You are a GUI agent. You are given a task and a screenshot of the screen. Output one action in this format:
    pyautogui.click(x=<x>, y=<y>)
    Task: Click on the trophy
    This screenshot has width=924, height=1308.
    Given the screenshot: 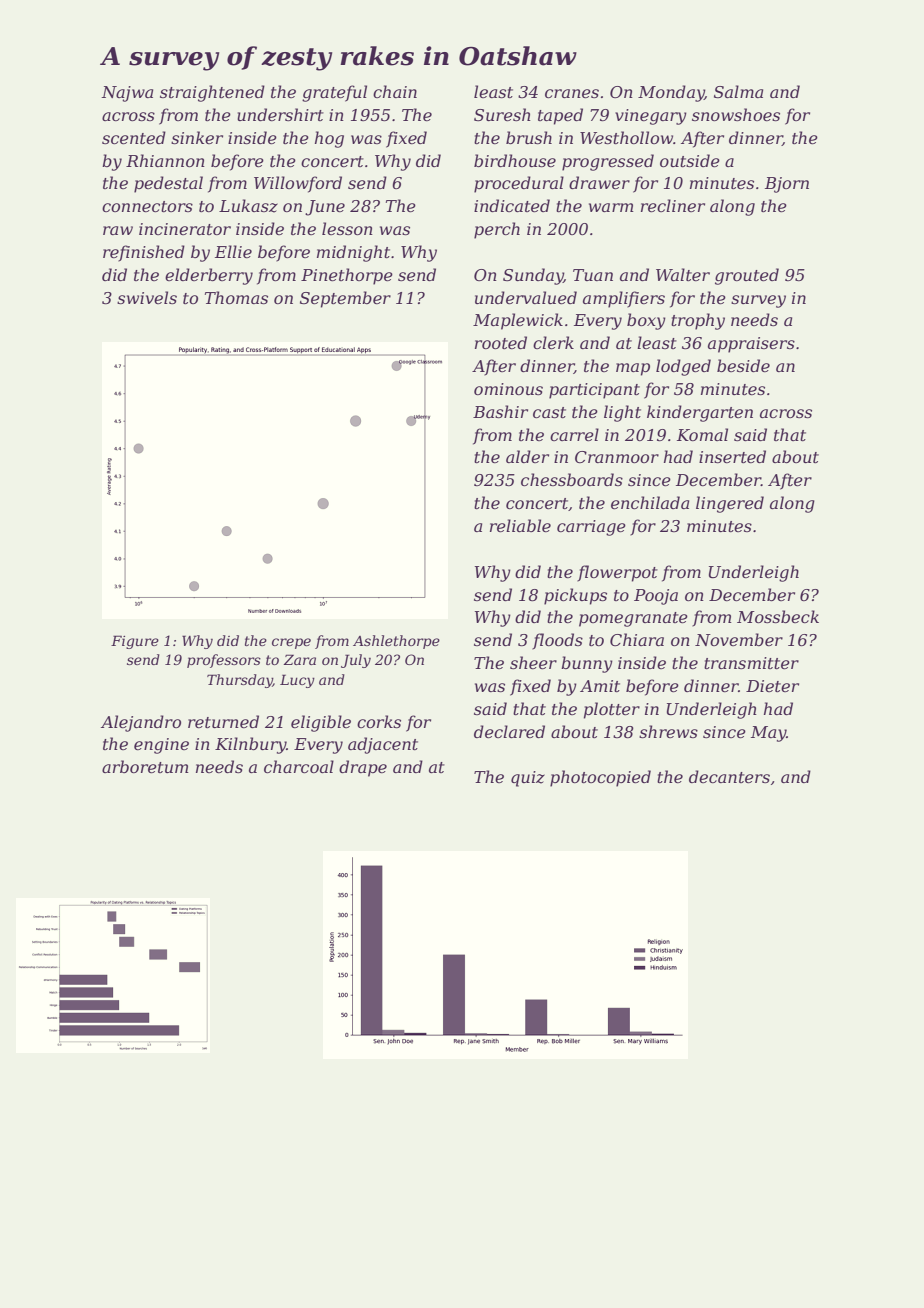 What is the action you would take?
    pyautogui.click(x=698, y=321)
